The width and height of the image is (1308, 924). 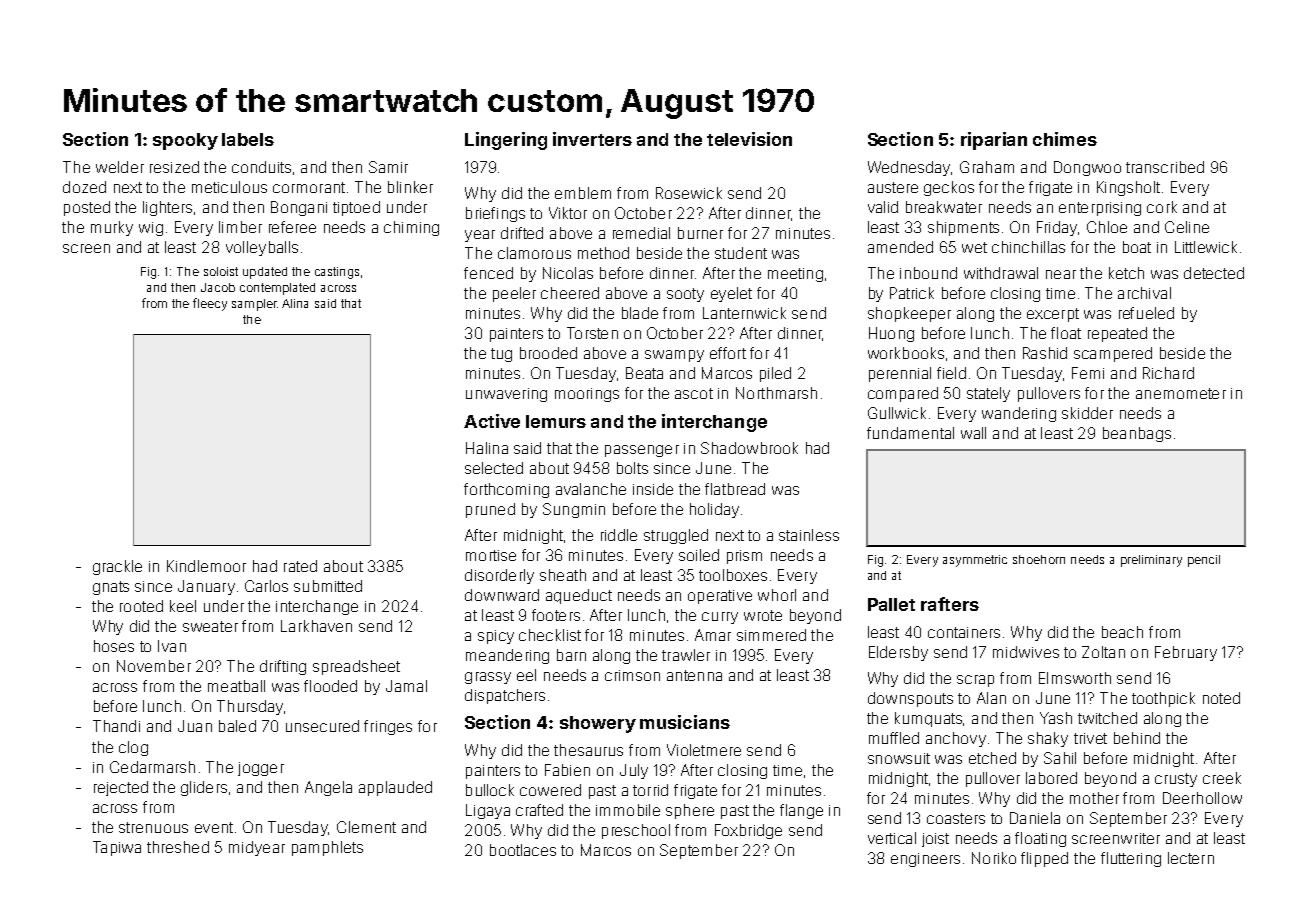 I want to click on murky, so click(x=112, y=228).
